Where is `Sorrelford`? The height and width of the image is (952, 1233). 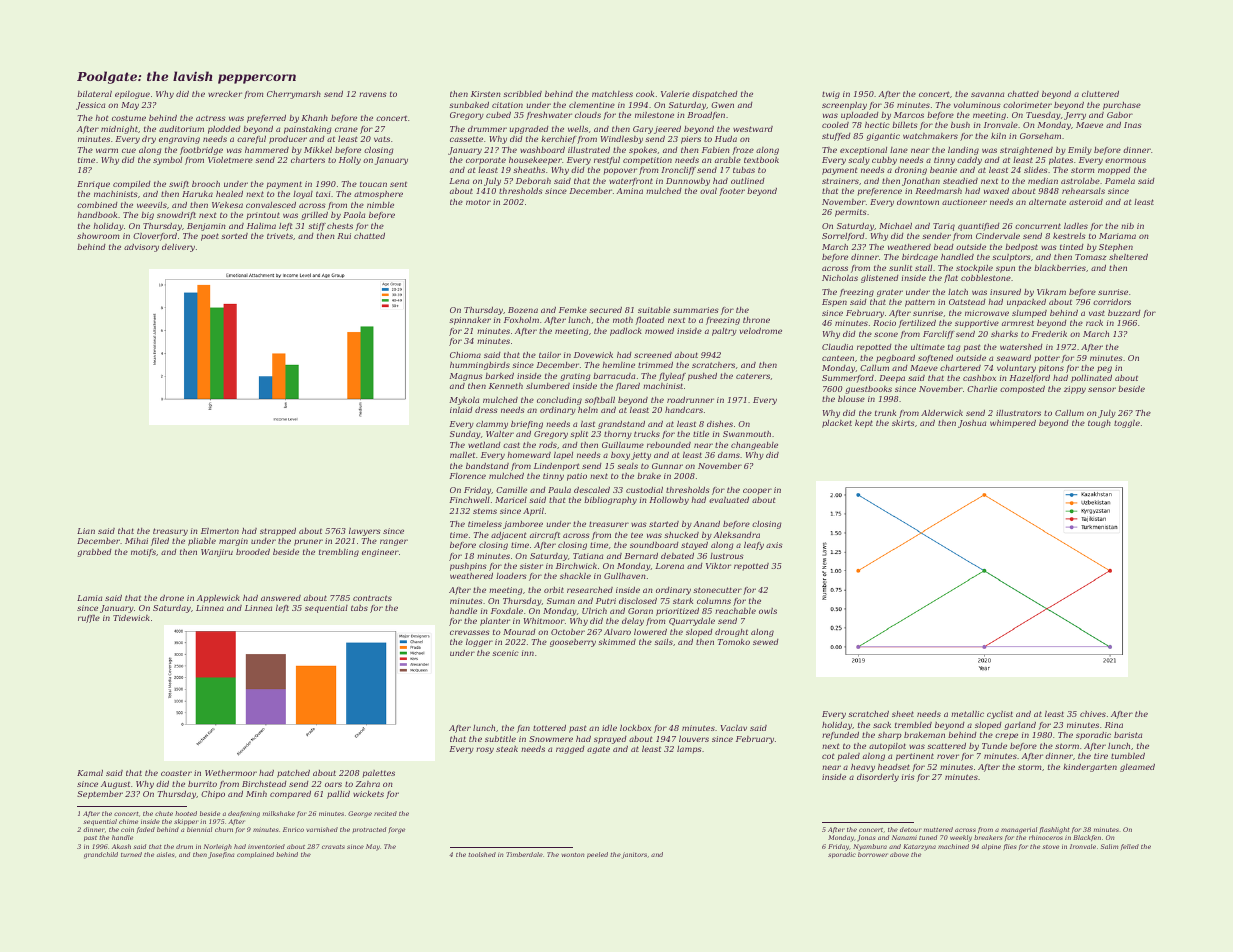 Sorrelford is located at coordinates (843, 237).
